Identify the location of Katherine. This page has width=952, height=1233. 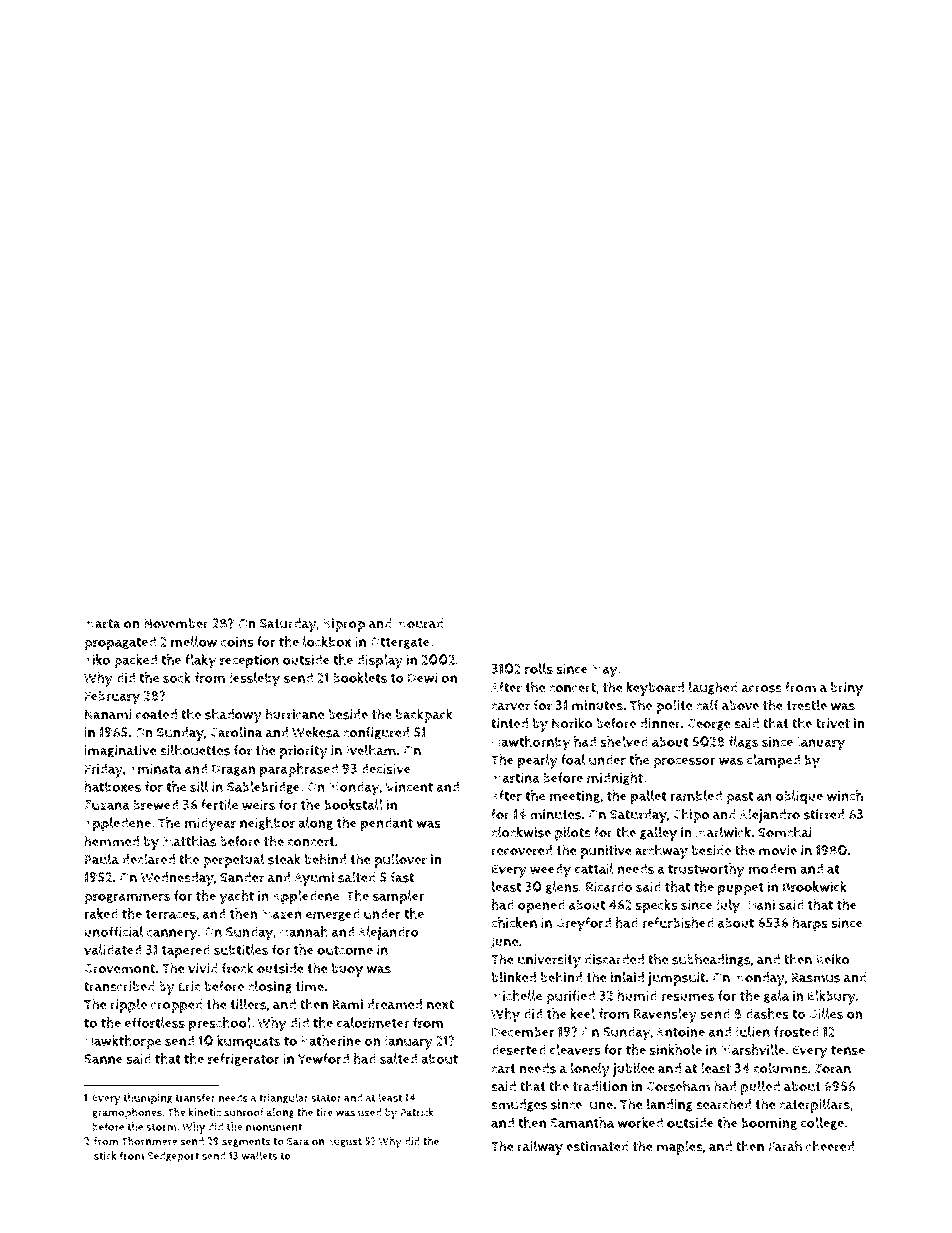
(331, 1040).
